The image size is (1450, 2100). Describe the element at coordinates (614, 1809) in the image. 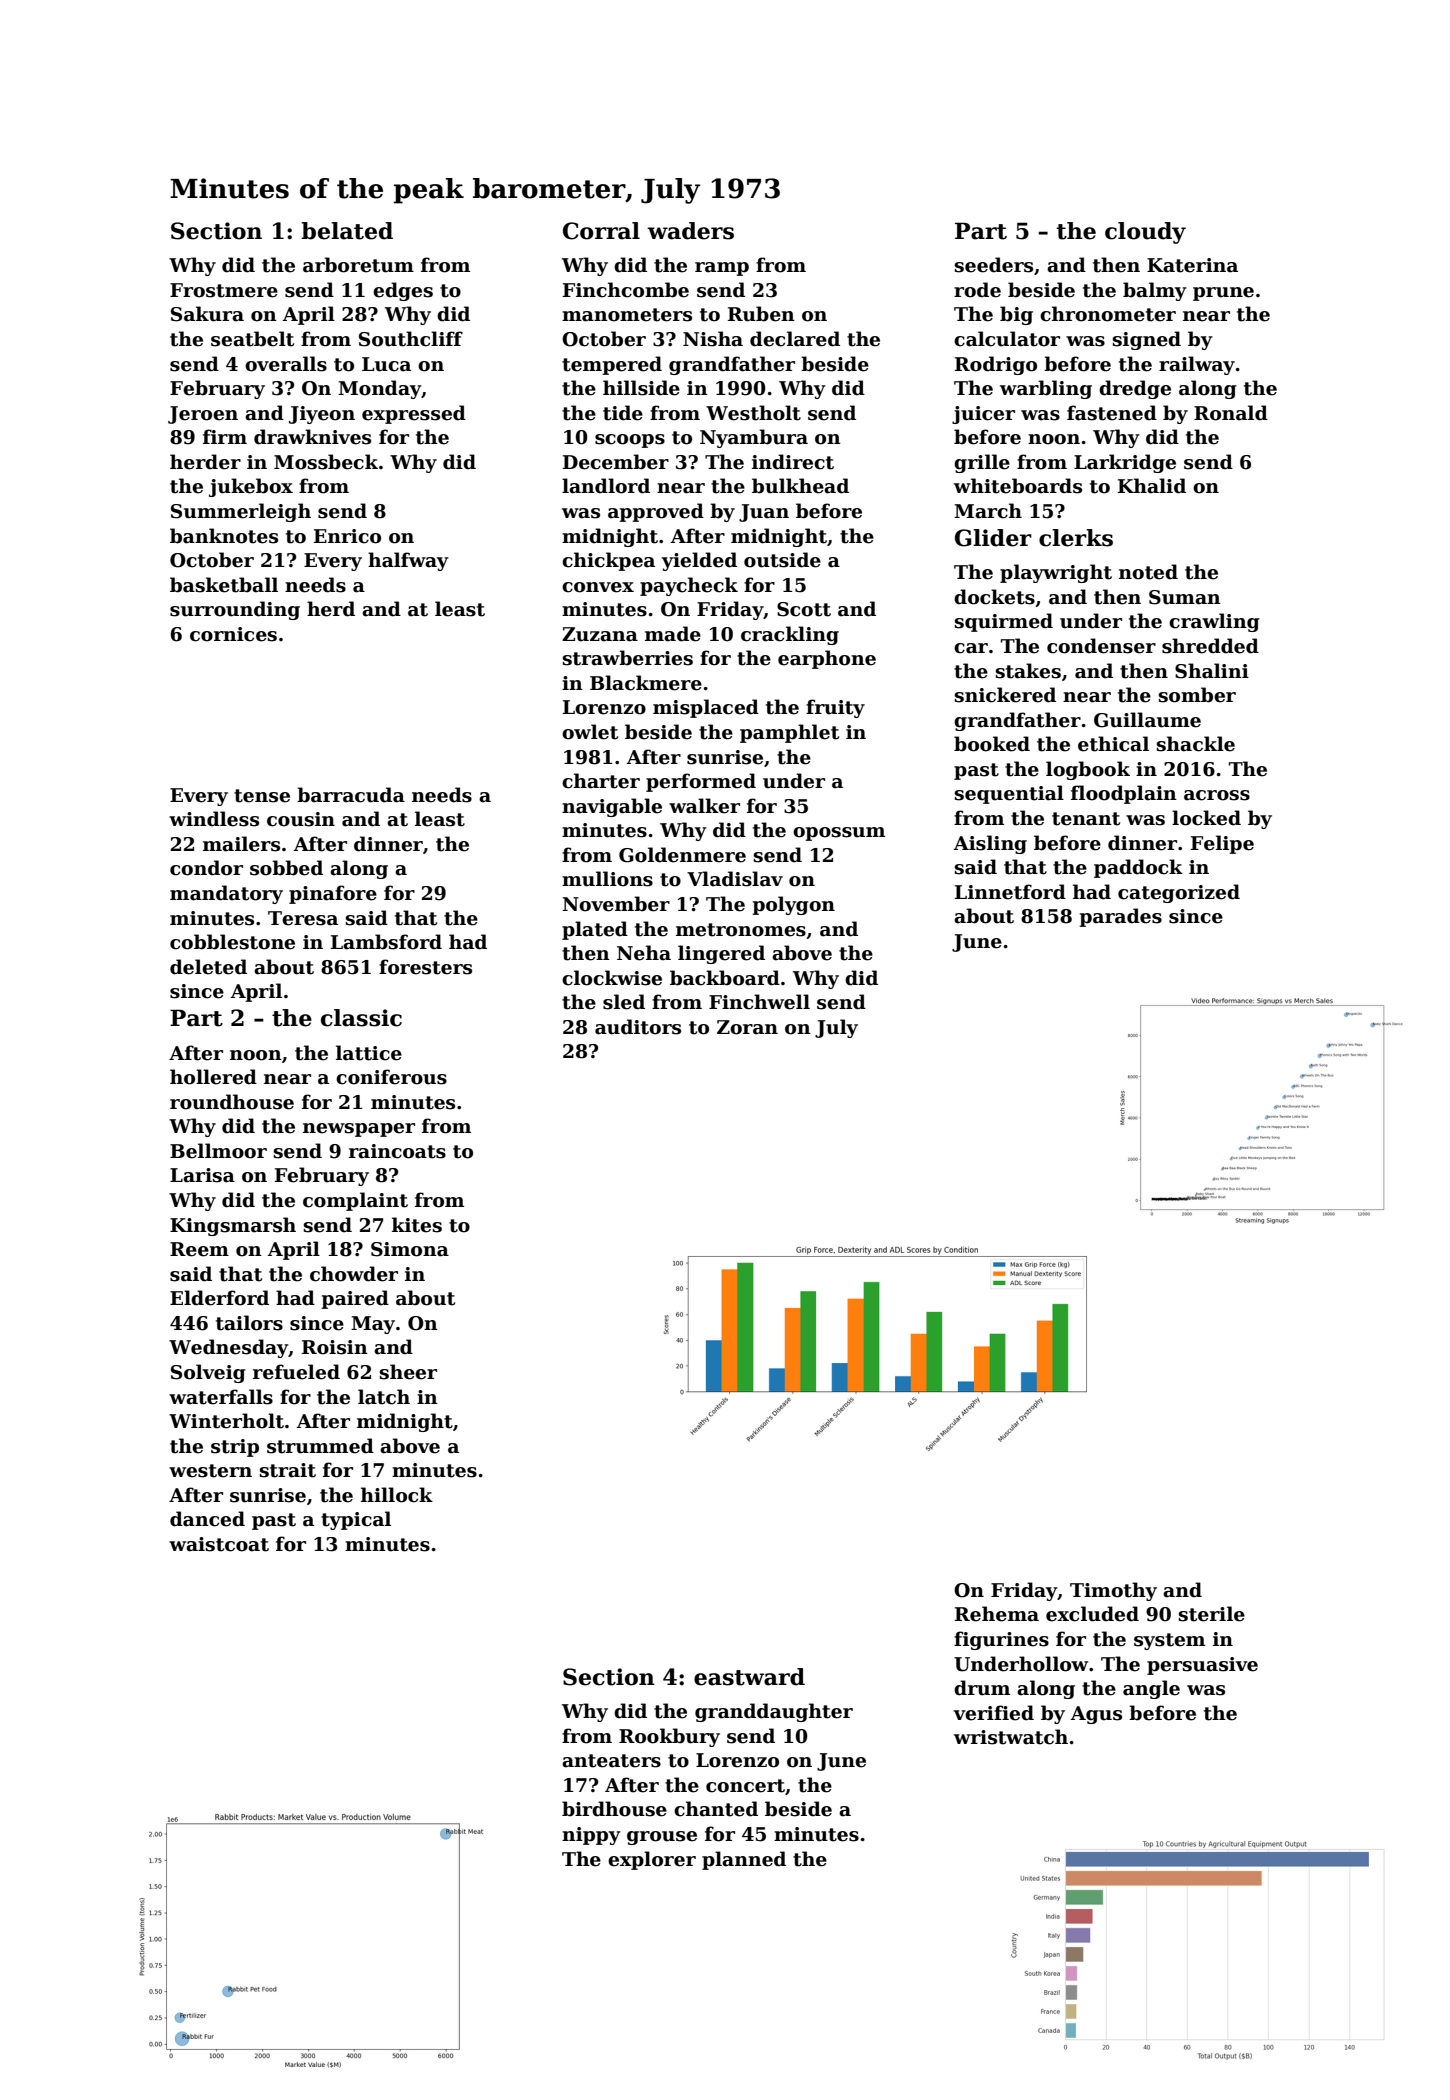

I see `birdhouse` at that location.
